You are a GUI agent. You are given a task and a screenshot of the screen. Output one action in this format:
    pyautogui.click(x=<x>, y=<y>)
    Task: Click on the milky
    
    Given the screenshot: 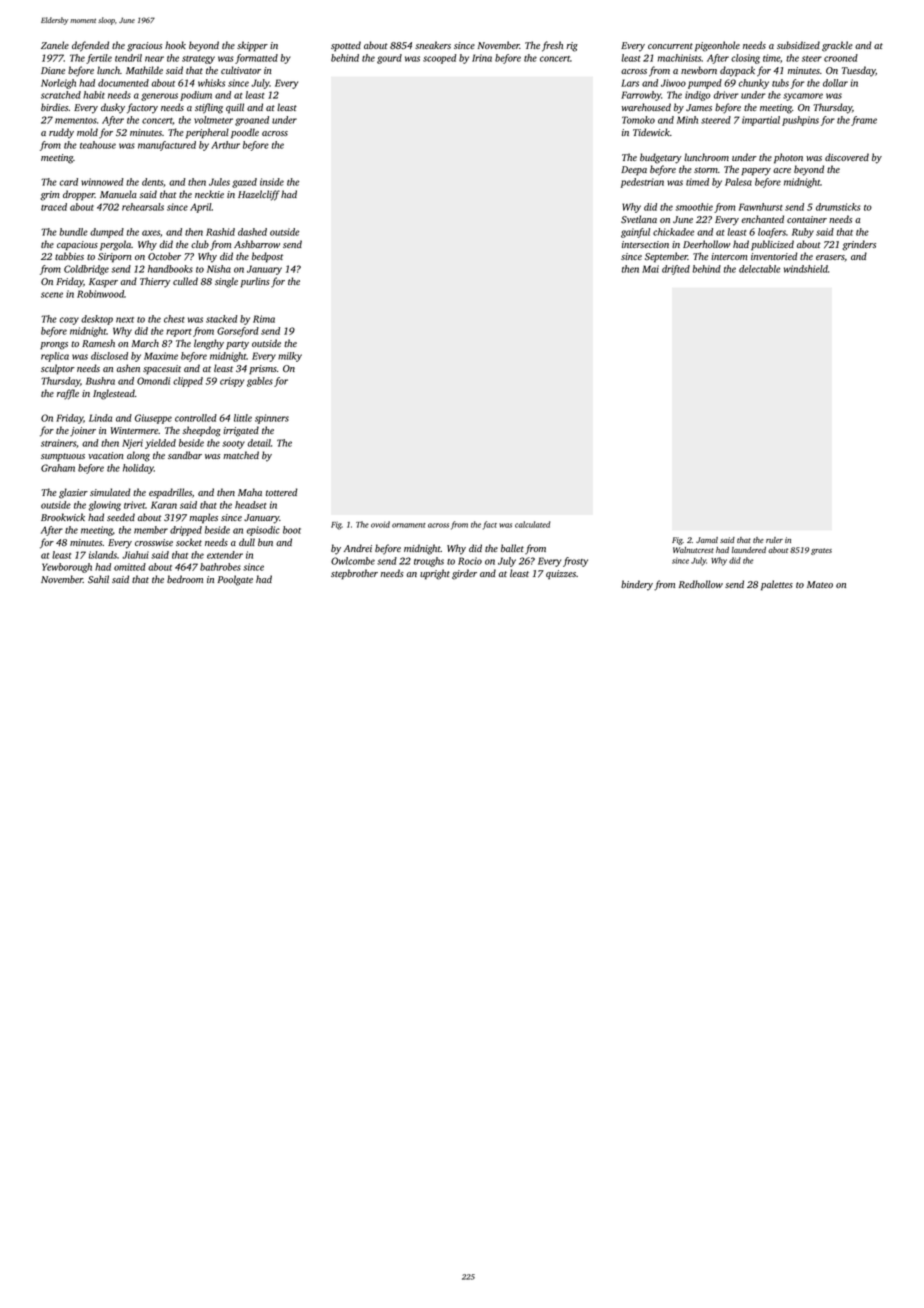 What is the action you would take?
    pyautogui.click(x=290, y=357)
